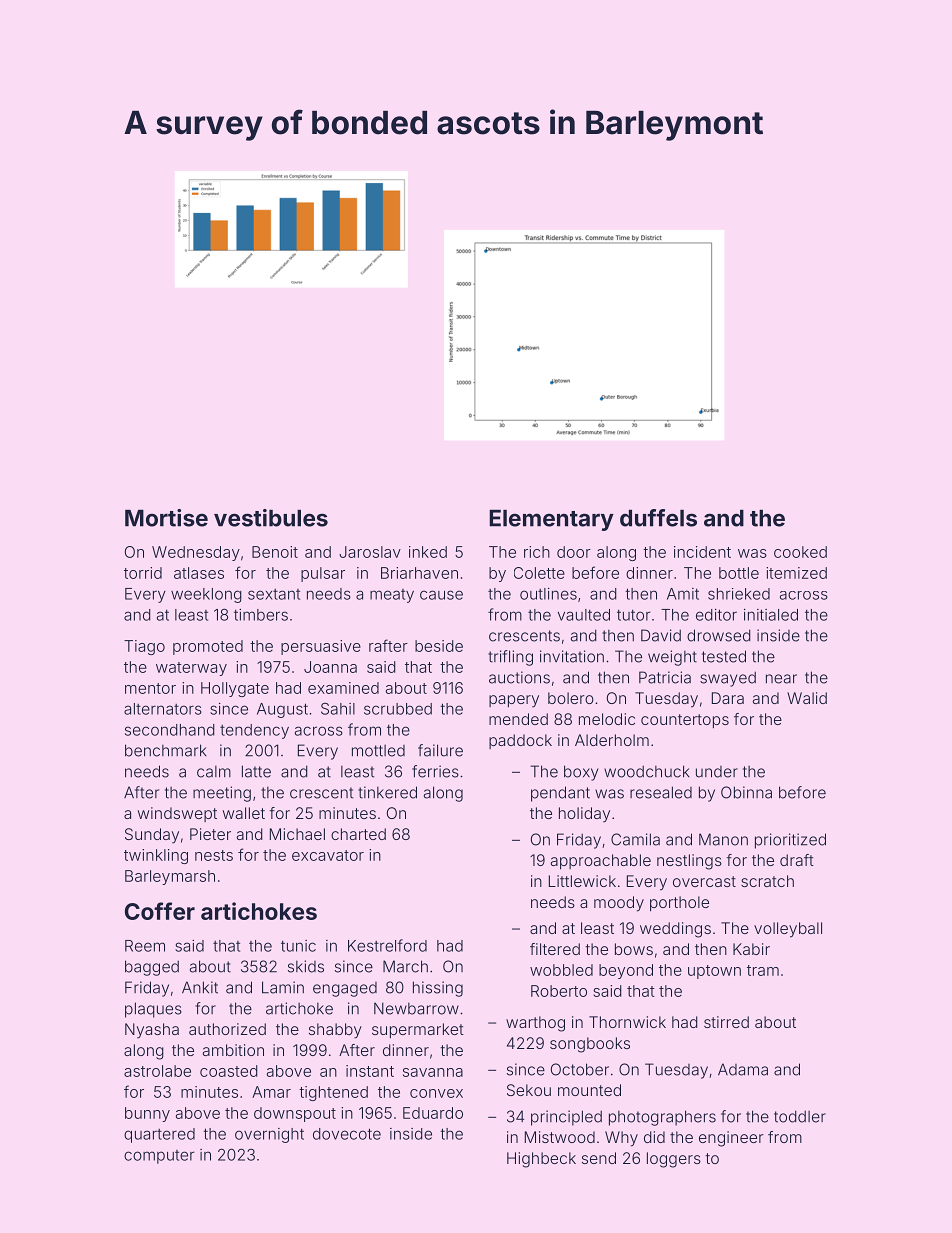 The image size is (952, 1233). I want to click on computer, so click(159, 1157).
